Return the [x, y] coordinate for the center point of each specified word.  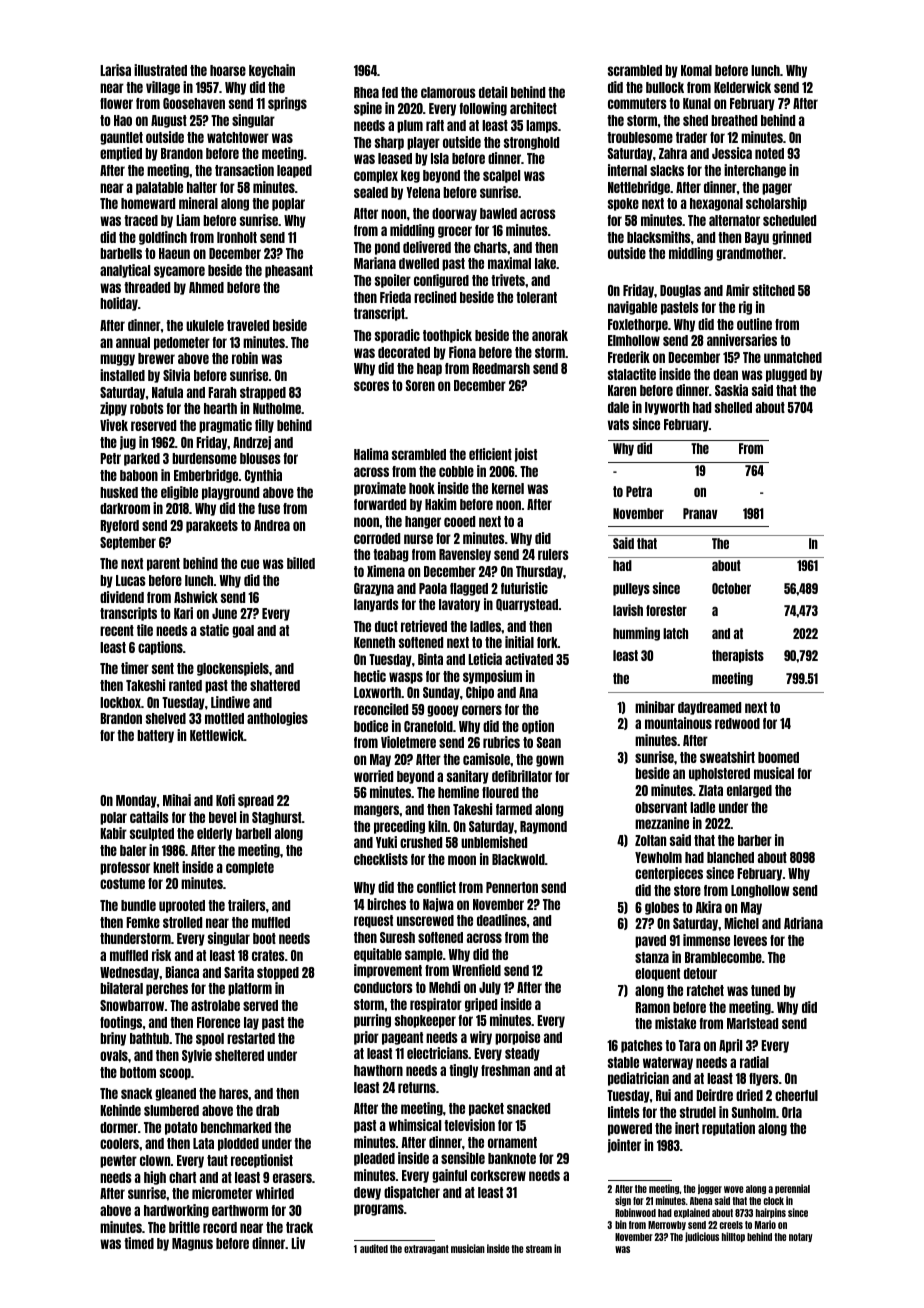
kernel [508, 488]
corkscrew [498, 1175]
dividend [122, 597]
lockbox [120, 702]
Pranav [700, 513]
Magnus [192, 1244]
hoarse [228, 70]
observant [661, 807]
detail [493, 92]
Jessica [732, 153]
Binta [430, 659]
